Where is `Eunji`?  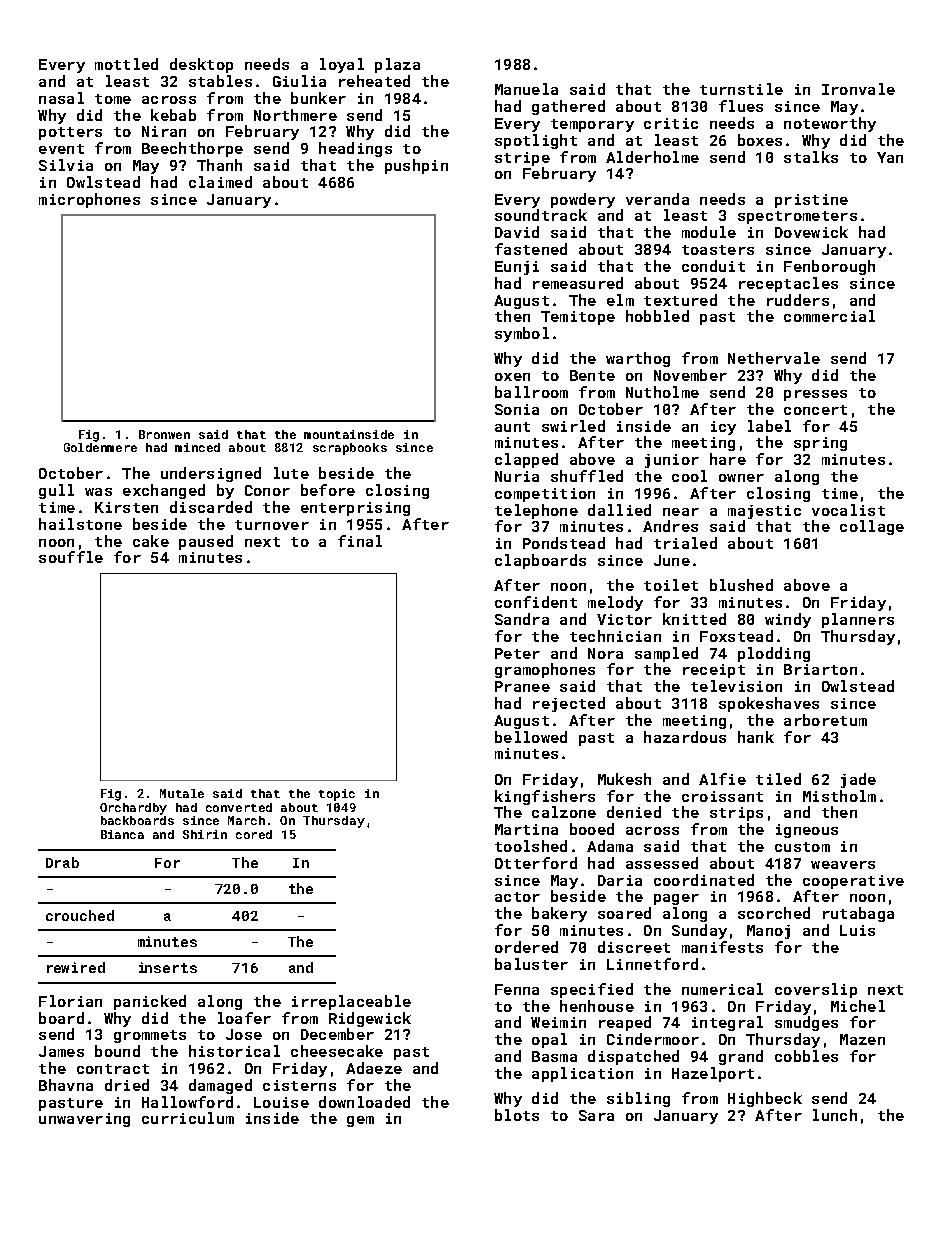 Eunji is located at coordinates (517, 268).
